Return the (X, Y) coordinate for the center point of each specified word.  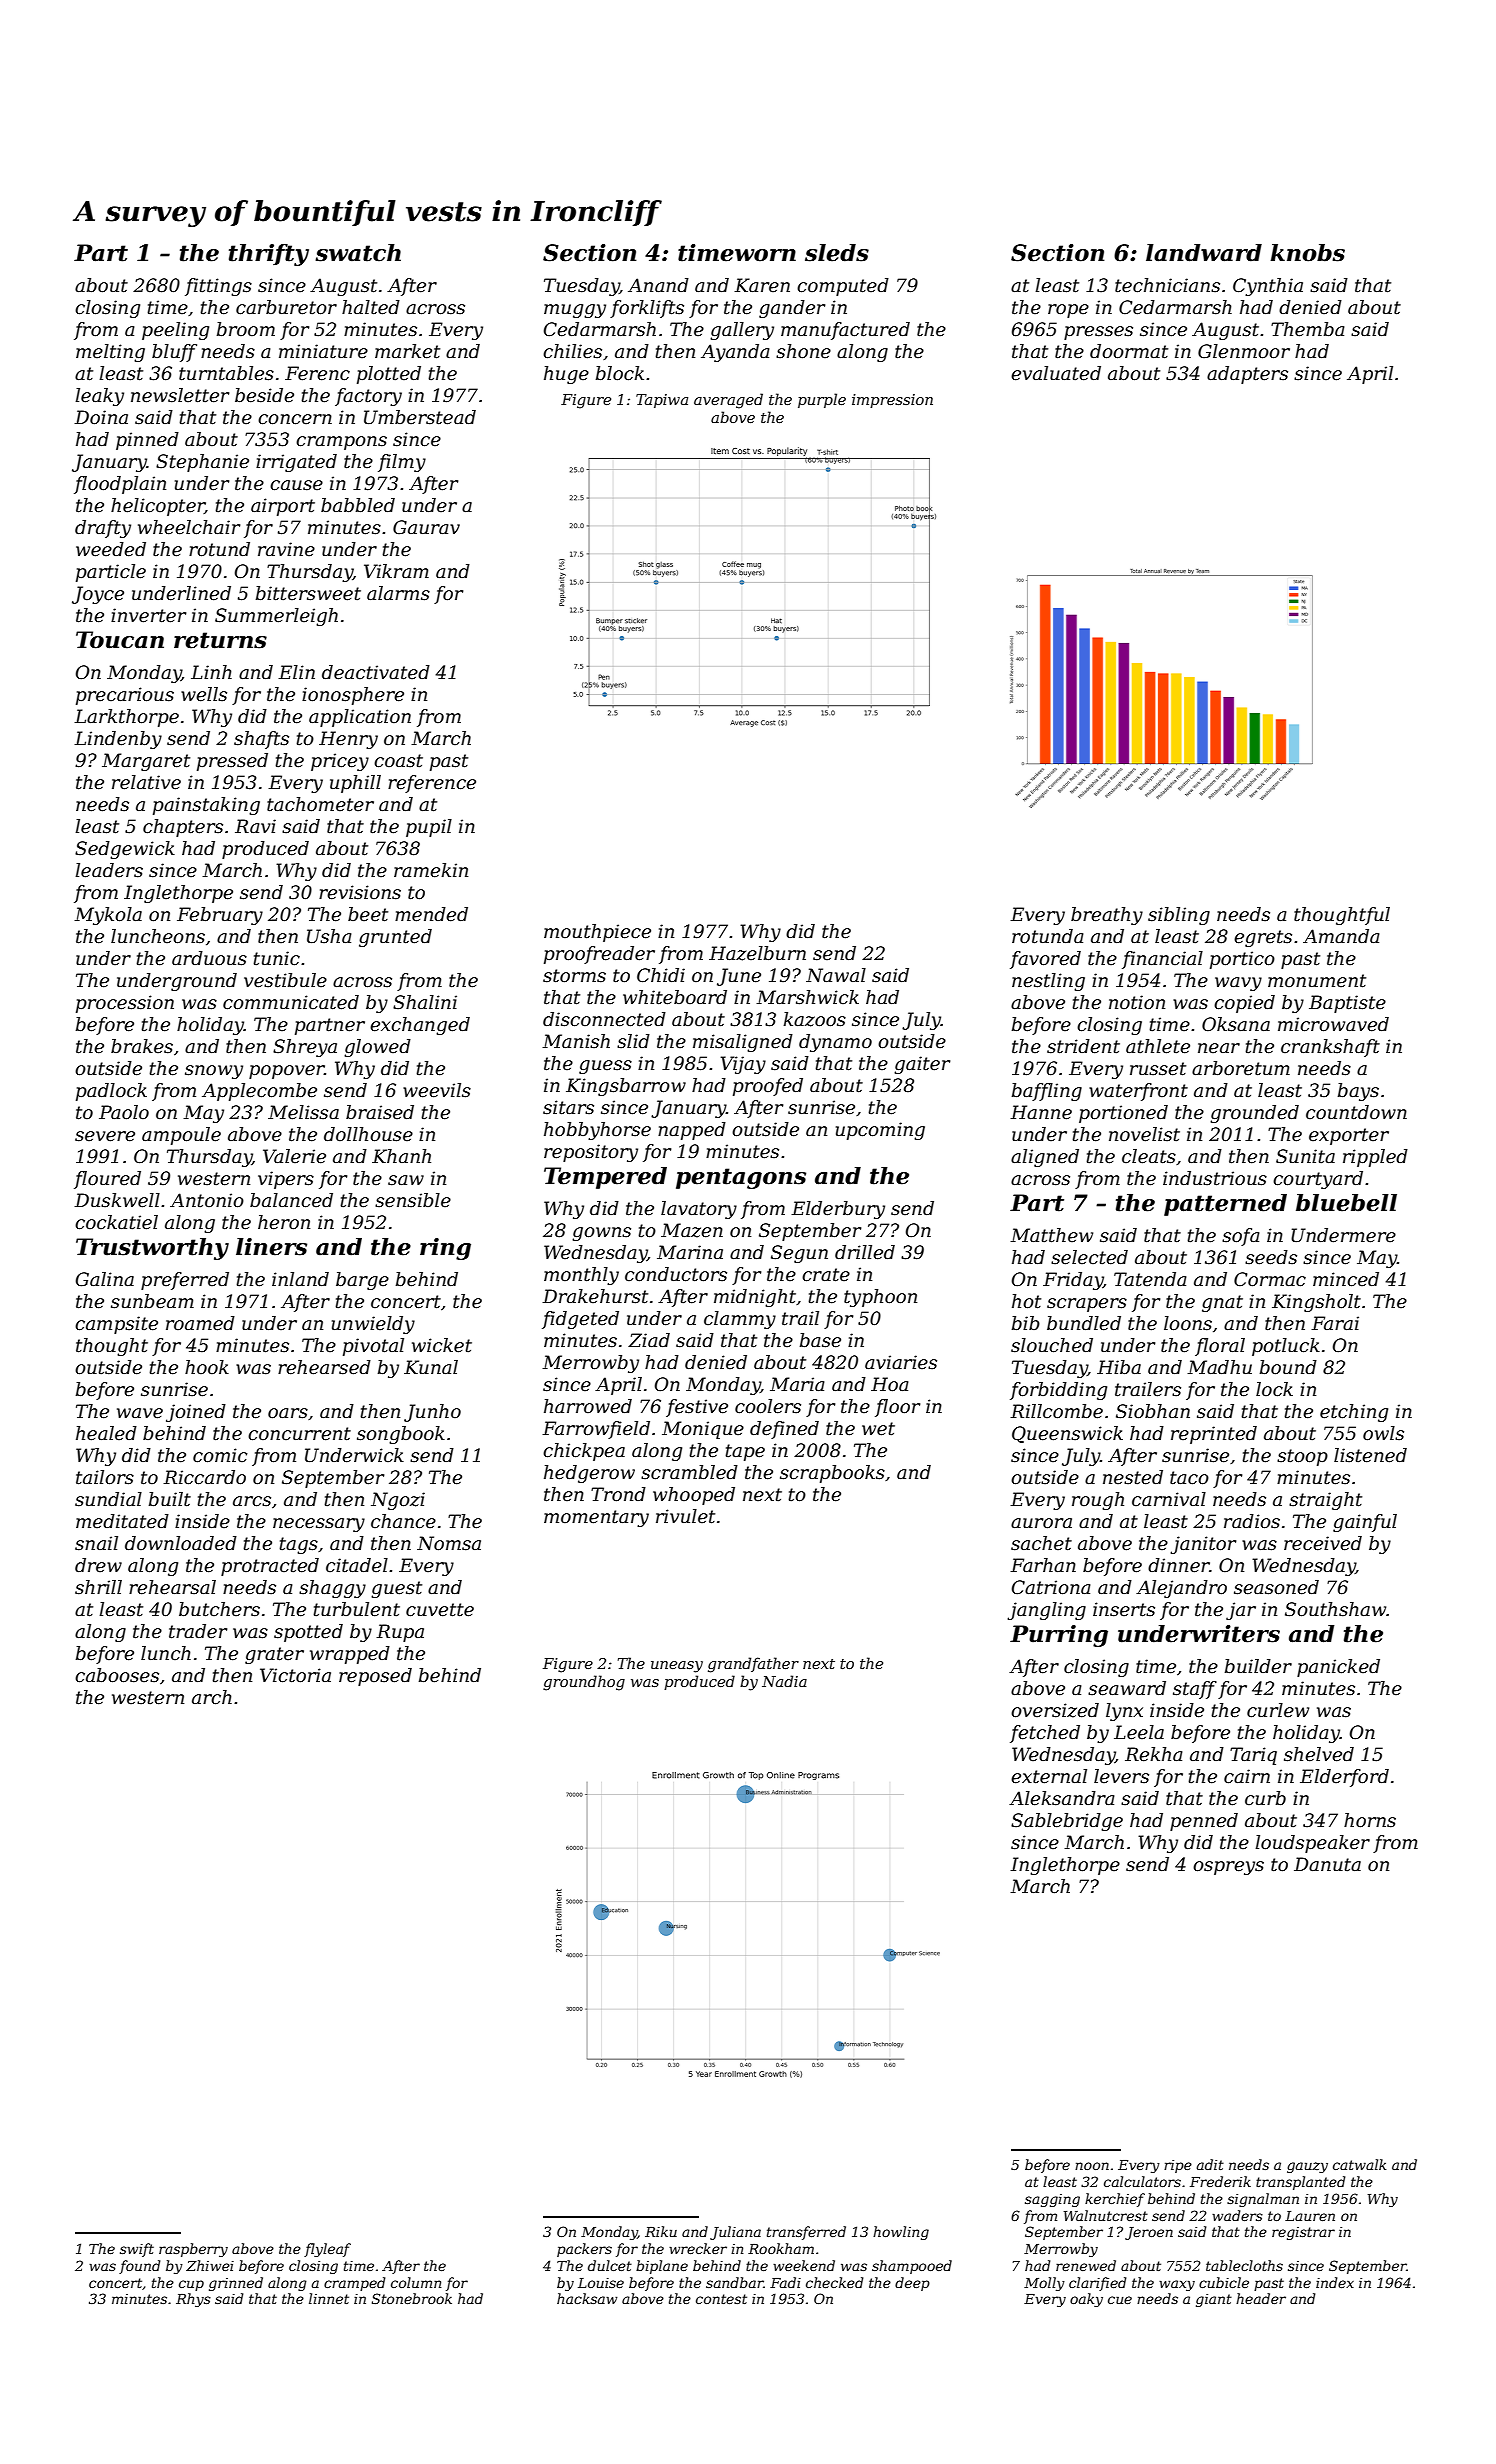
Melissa (303, 1112)
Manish (576, 1041)
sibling (1179, 916)
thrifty (269, 255)
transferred (806, 2233)
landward (1204, 253)
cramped (355, 2284)
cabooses (117, 1675)
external (1049, 1776)
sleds (837, 253)
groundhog (584, 1683)
